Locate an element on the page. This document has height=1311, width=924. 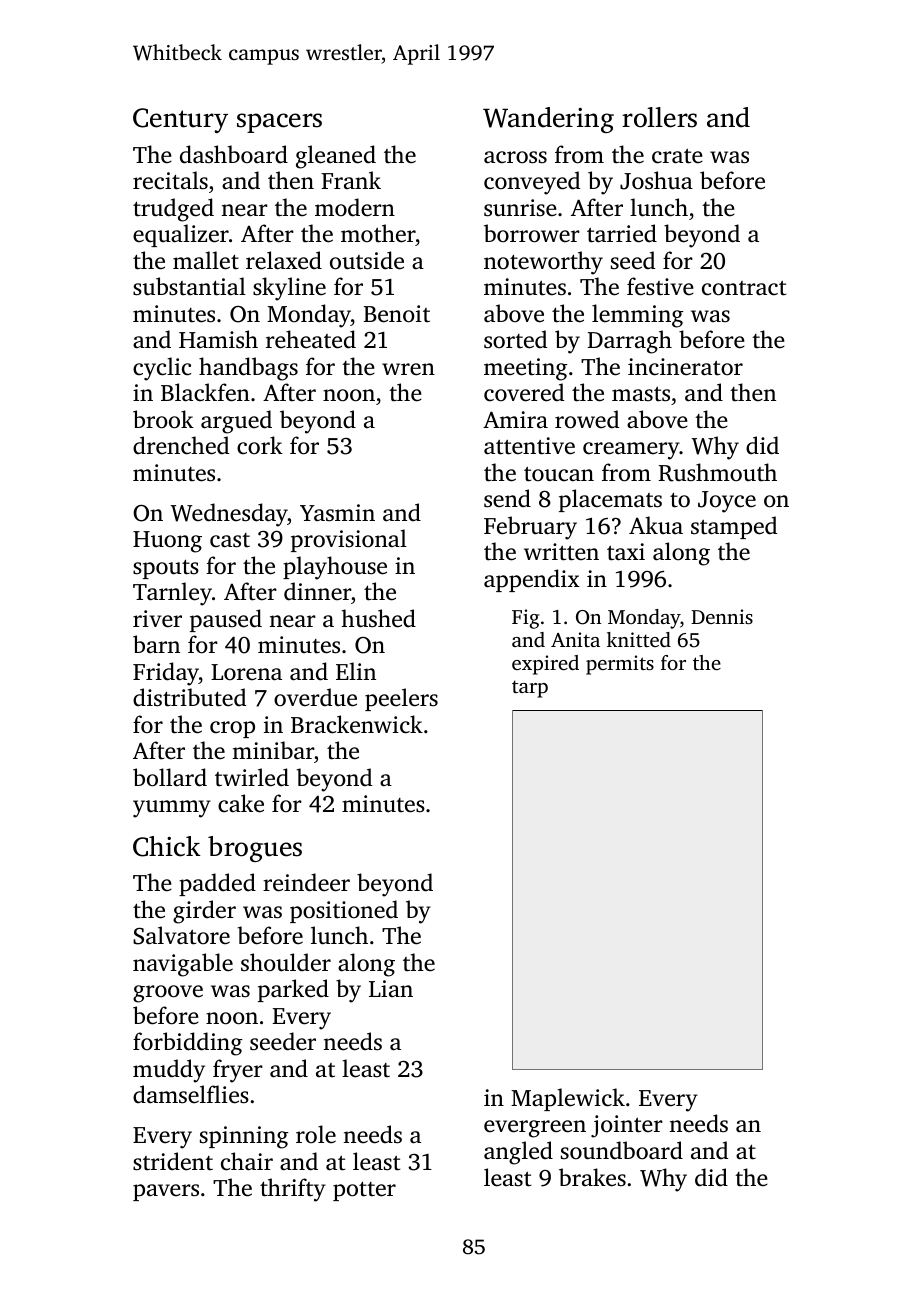
angled is located at coordinates (518, 1153).
